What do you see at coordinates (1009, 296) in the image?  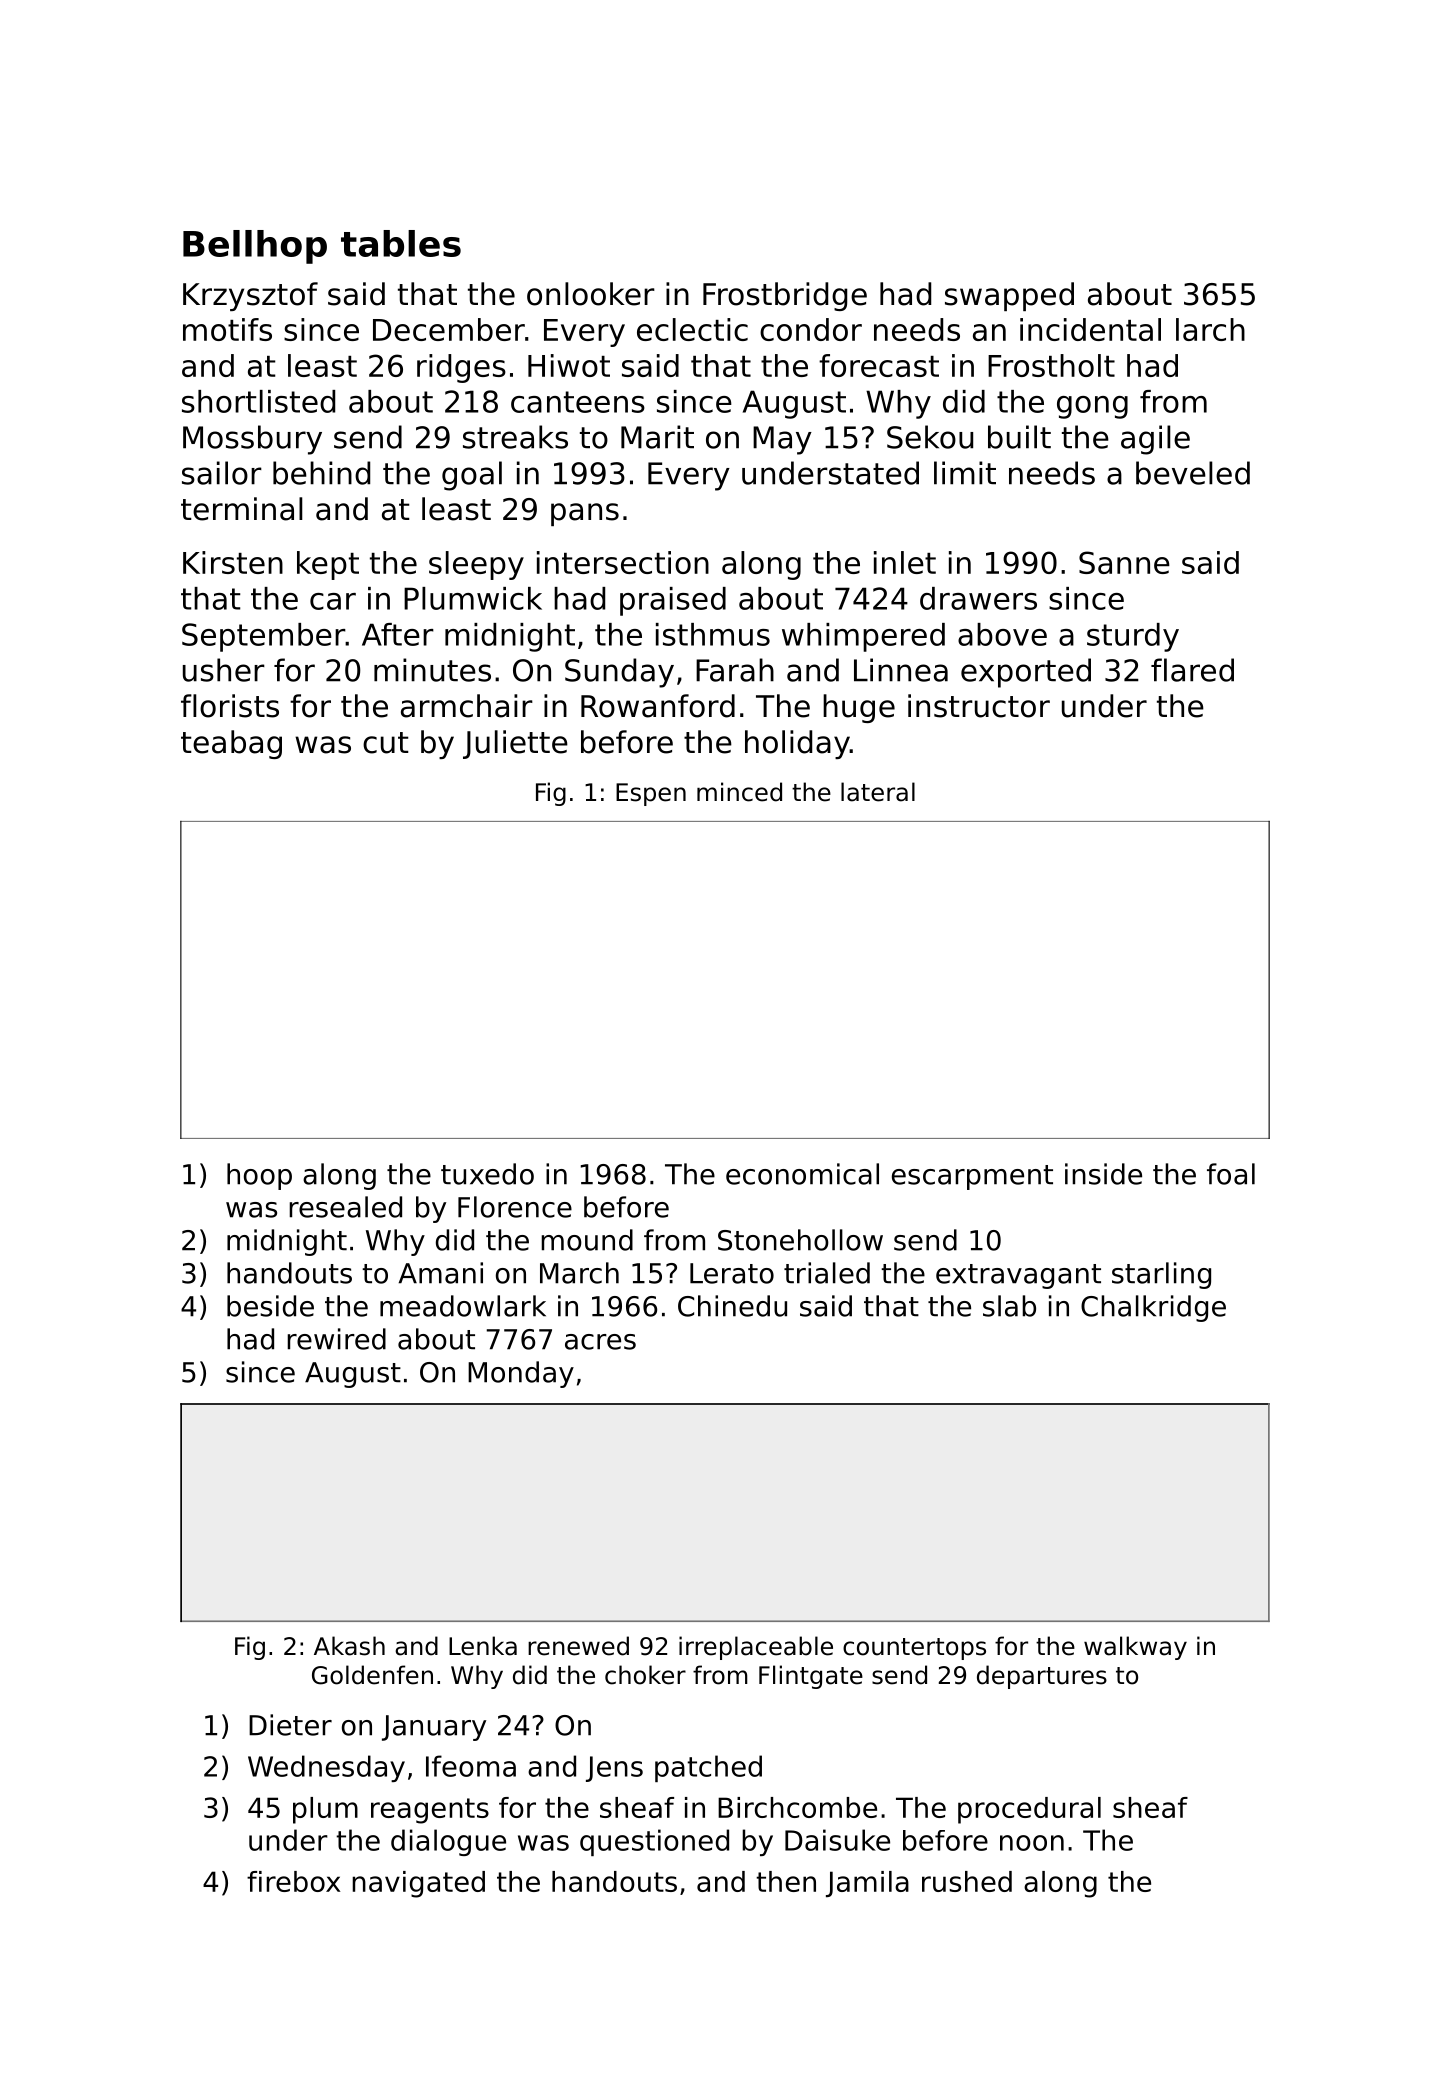 I see `swapped` at bounding box center [1009, 296].
